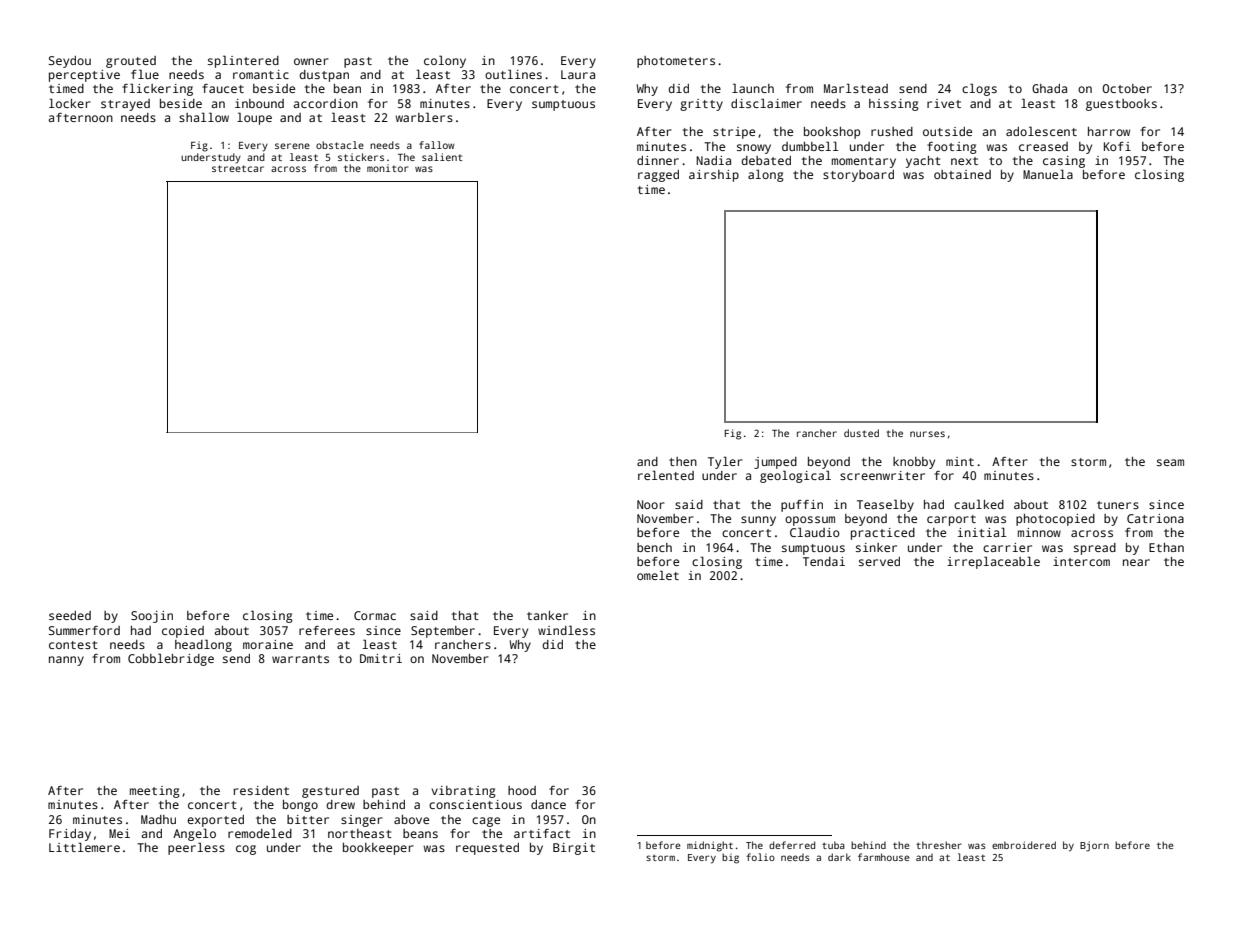 Image resolution: width=1233 pixels, height=952 pixels. Describe the element at coordinates (387, 168) in the screenshot. I see `monitor` at that location.
